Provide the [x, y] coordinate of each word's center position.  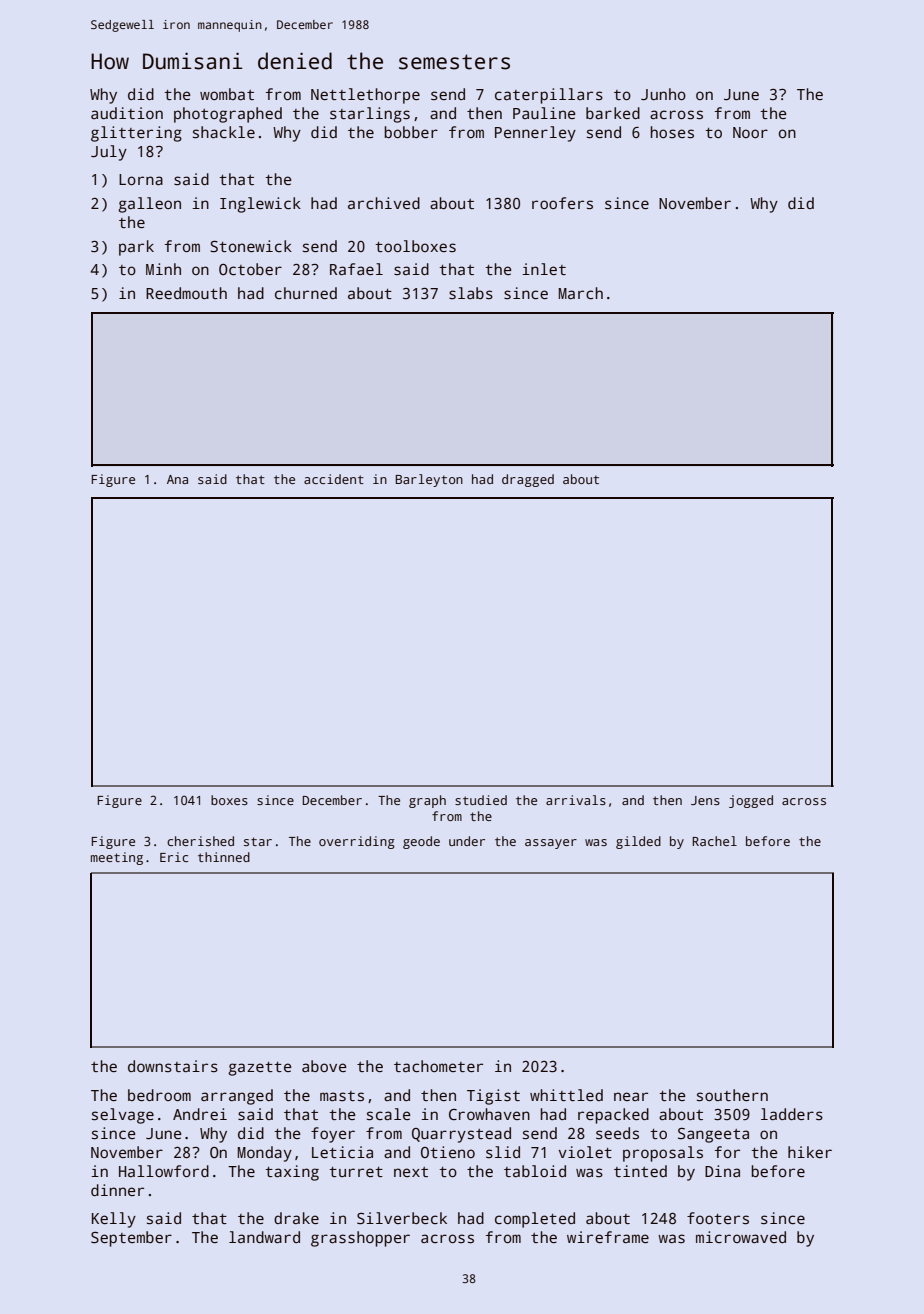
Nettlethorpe [365, 96]
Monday [265, 1154]
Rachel [714, 841]
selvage [123, 1116]
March [581, 293]
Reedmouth [186, 293]
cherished [200, 841]
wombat [227, 94]
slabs [471, 293]
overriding [357, 842]
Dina [722, 1171]
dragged [528, 480]
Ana [177, 479]
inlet [544, 269]
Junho [663, 94]
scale [389, 1114]
